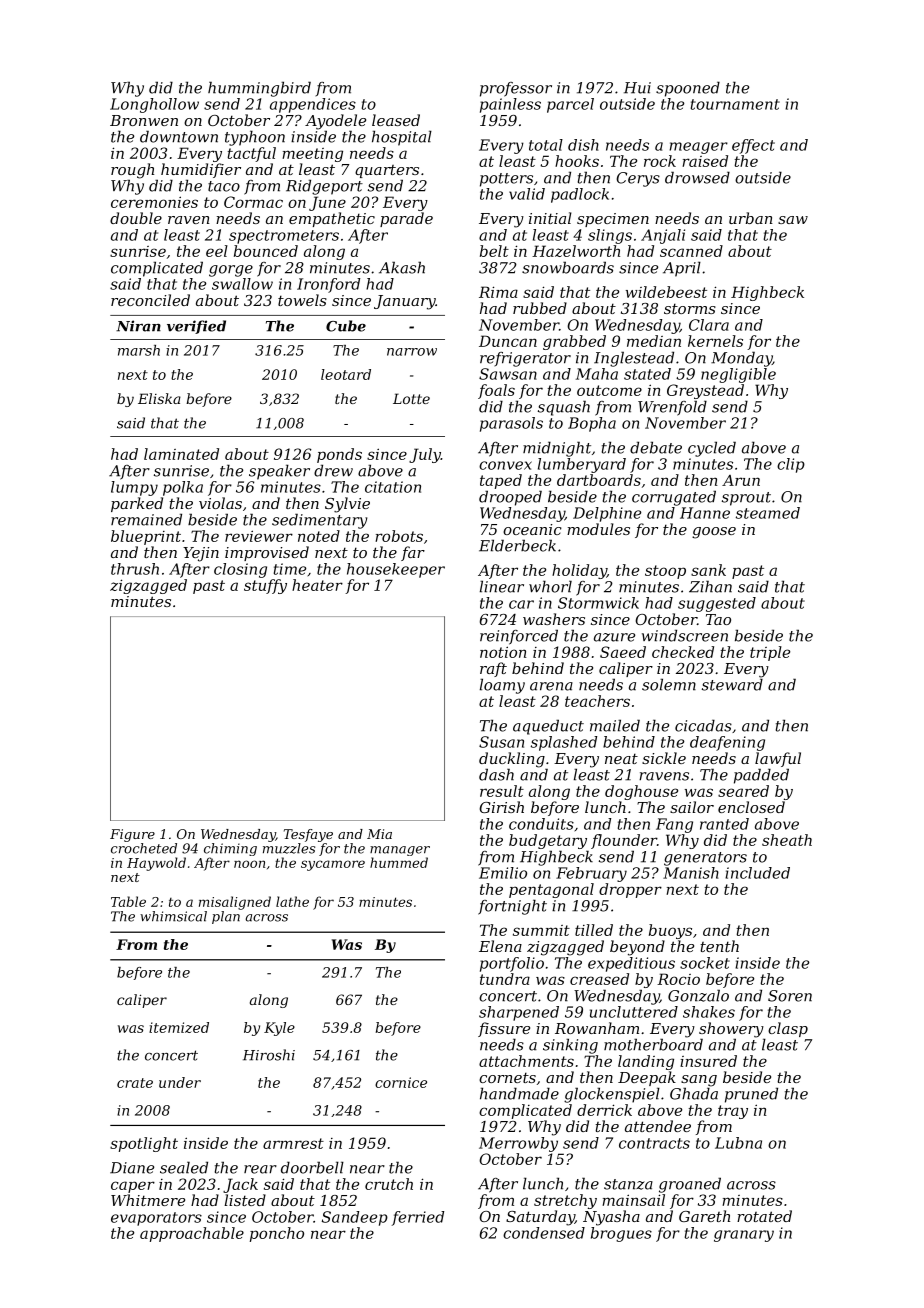 This screenshot has height=1308, width=924. Describe the element at coordinates (154, 105) in the screenshot. I see `Longhollow` at that location.
